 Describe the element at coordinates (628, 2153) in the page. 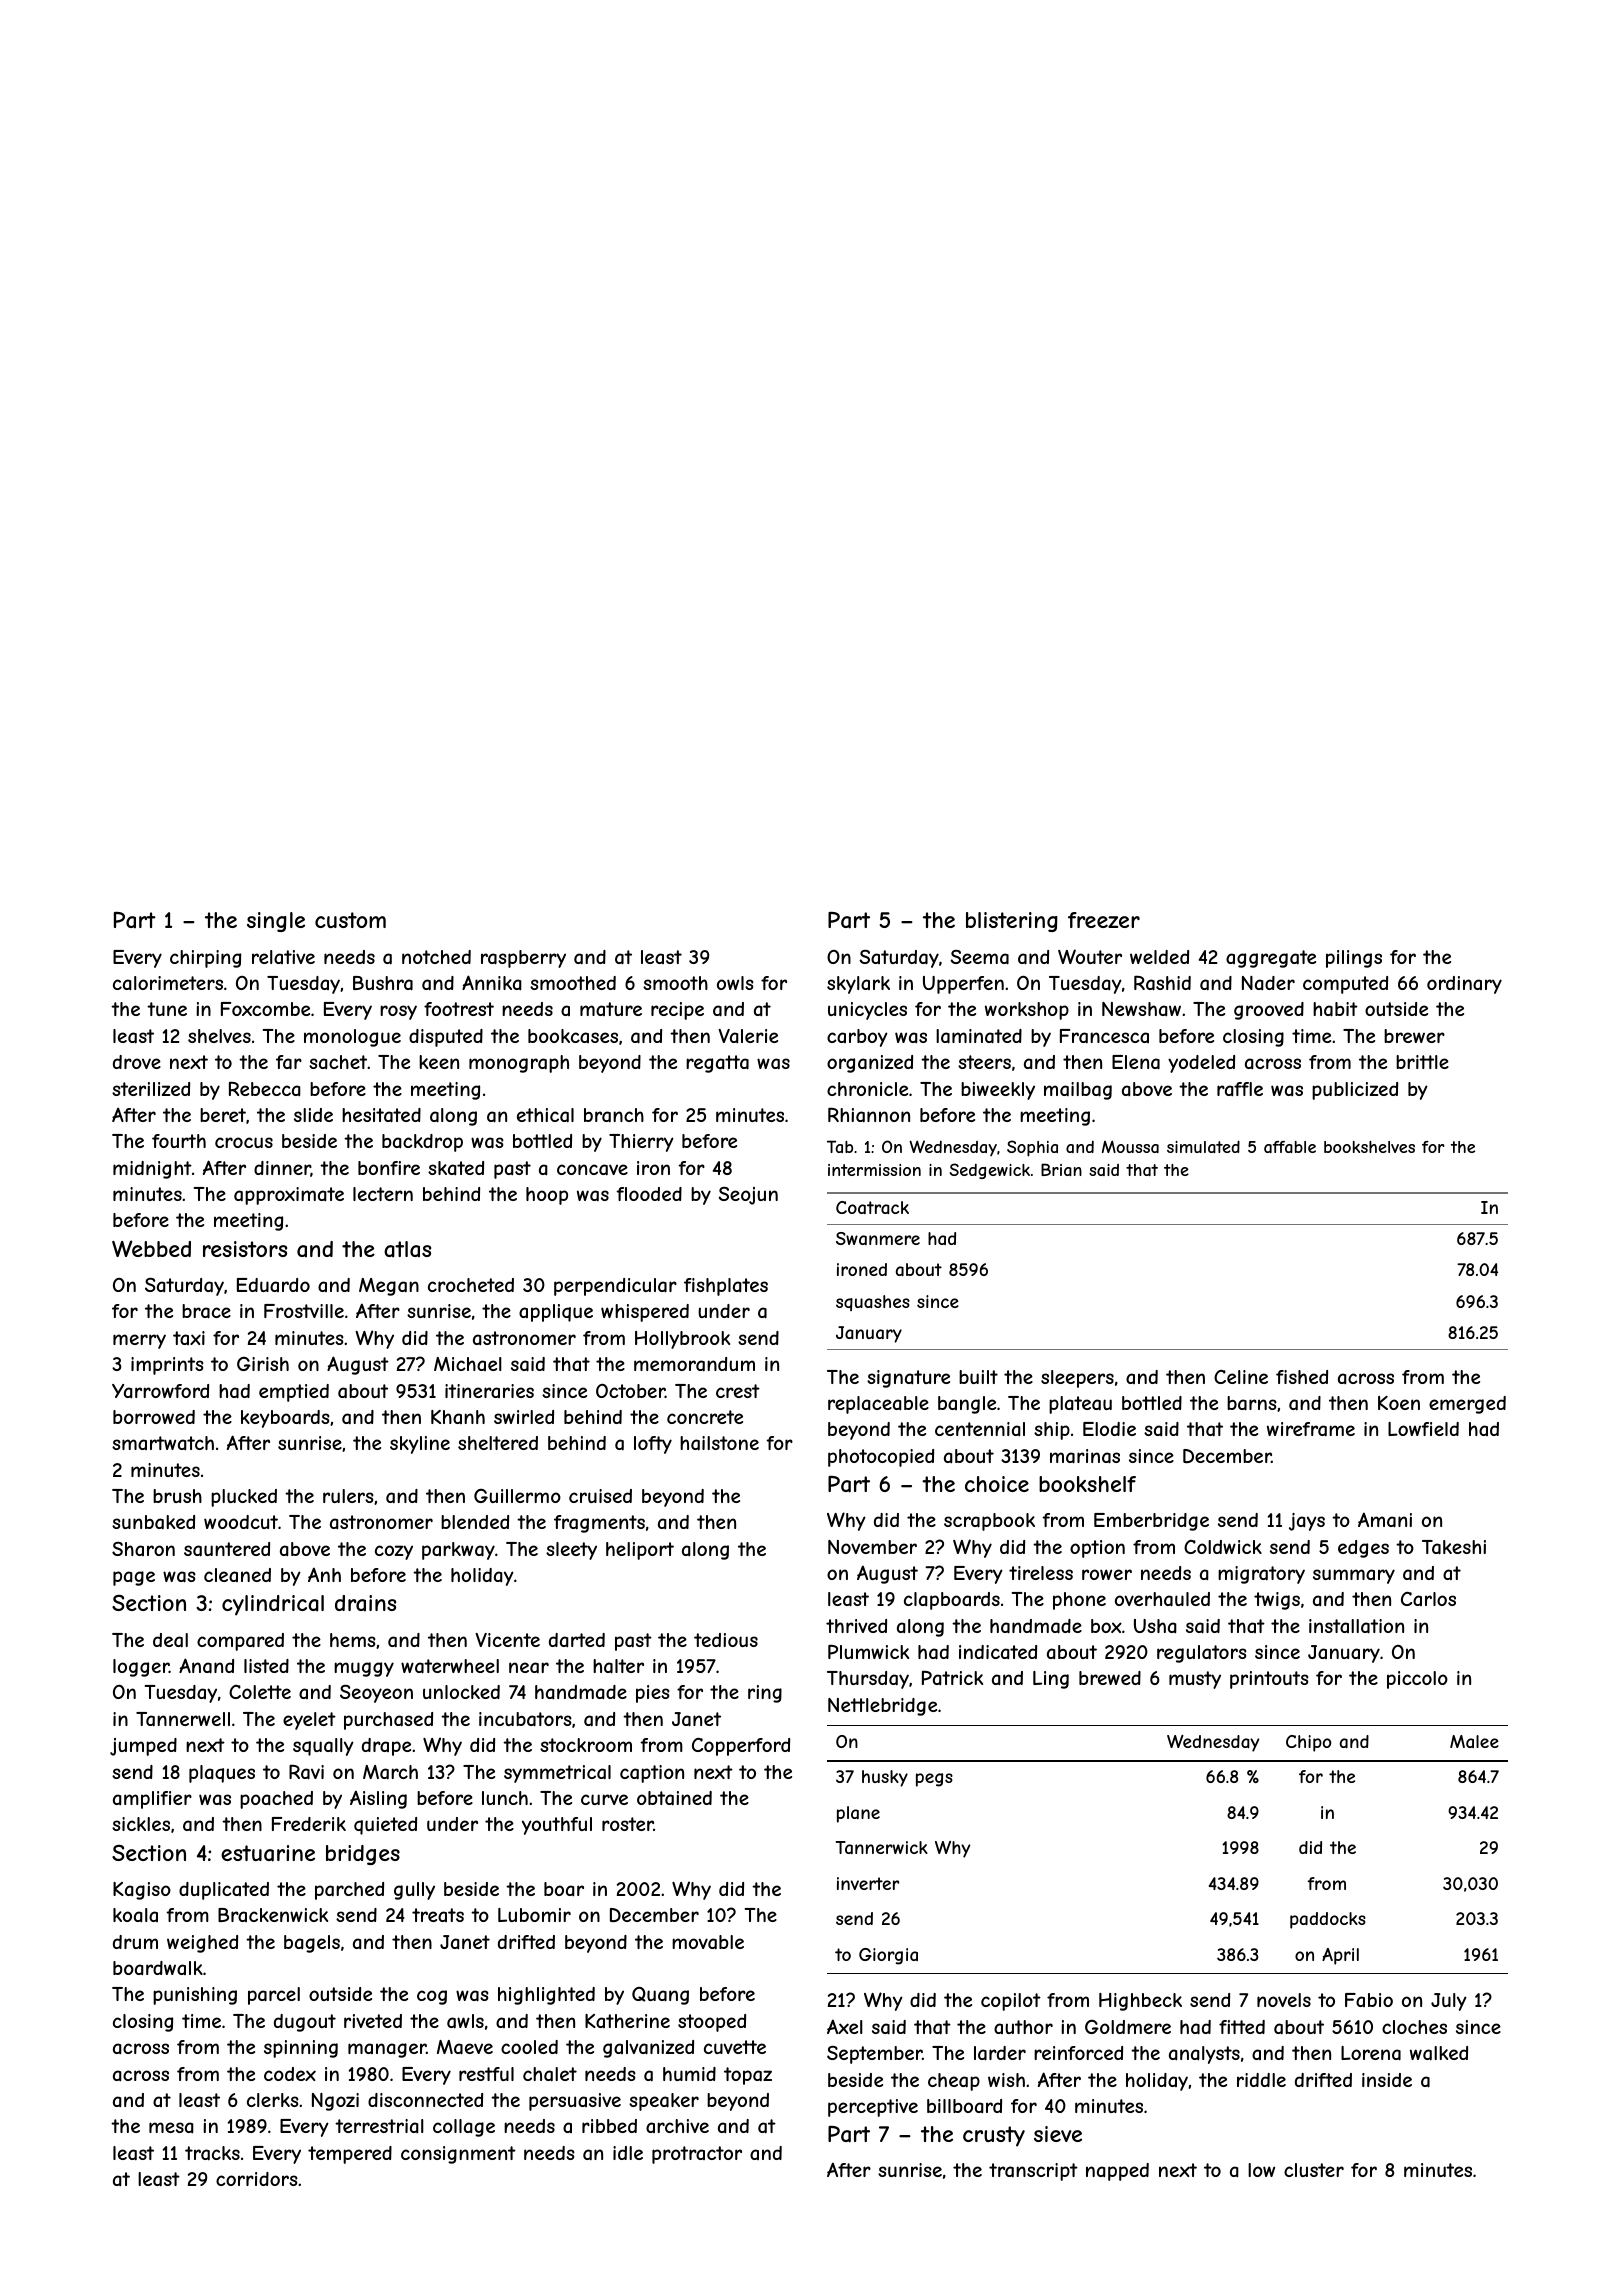

I see `idle` at that location.
